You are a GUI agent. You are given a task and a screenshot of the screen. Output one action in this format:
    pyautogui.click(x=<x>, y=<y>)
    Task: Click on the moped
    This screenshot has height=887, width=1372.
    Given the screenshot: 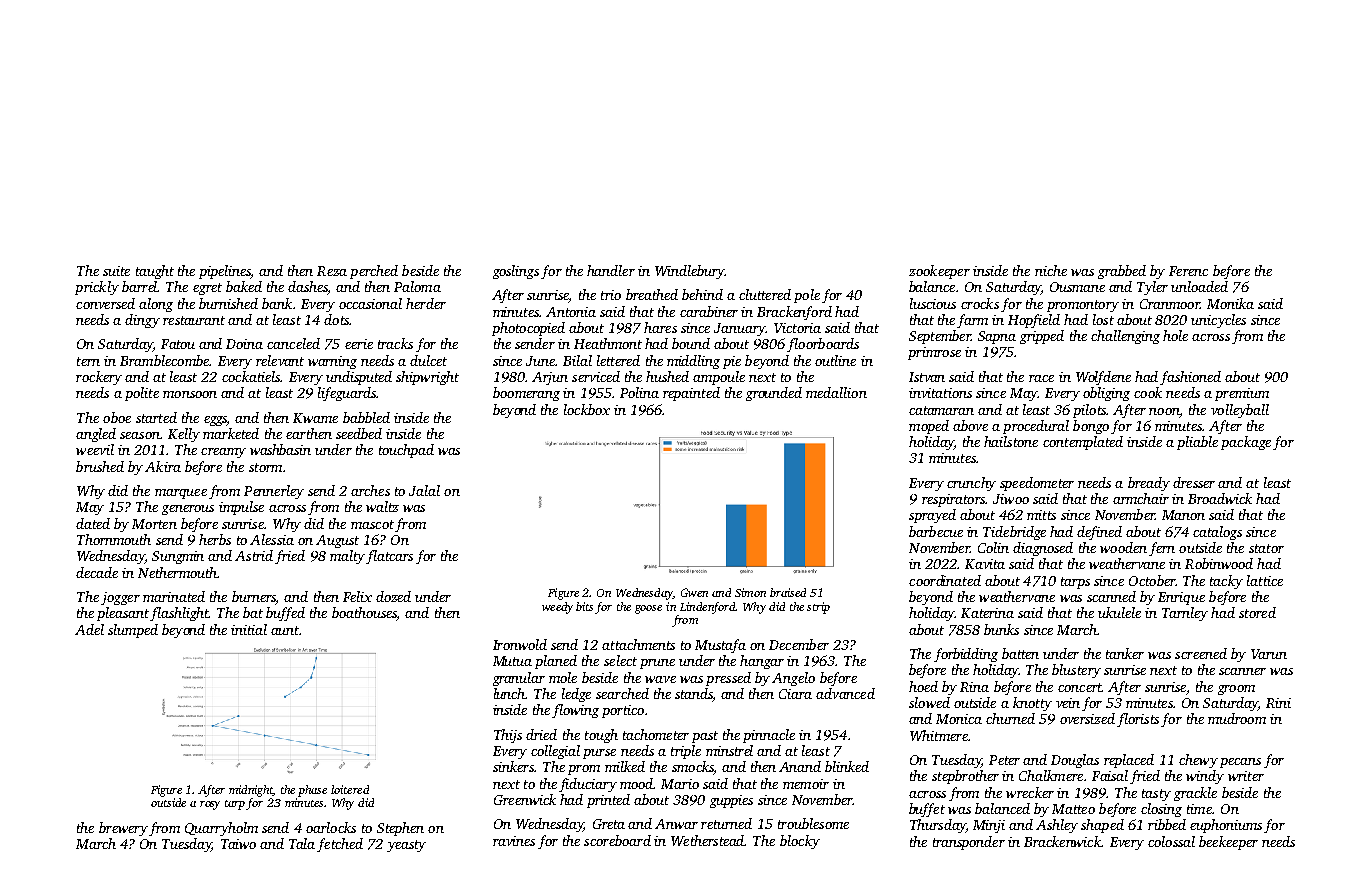 What is the action you would take?
    pyautogui.click(x=929, y=427)
